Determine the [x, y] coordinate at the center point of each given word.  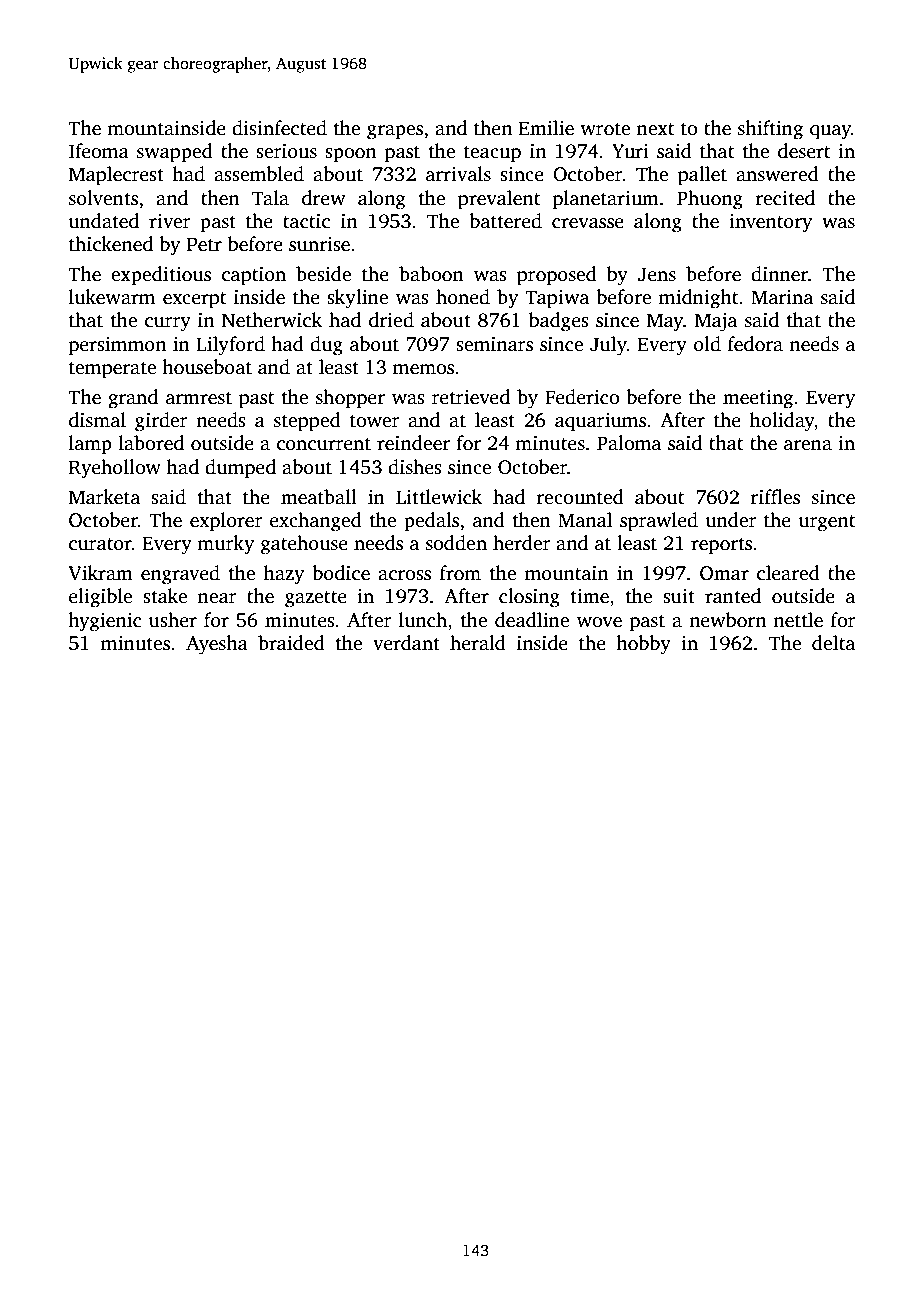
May [665, 322]
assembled [259, 174]
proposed [557, 276]
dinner [779, 274]
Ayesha [217, 645]
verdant [406, 643]
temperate [112, 370]
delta [833, 643]
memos [423, 369]
